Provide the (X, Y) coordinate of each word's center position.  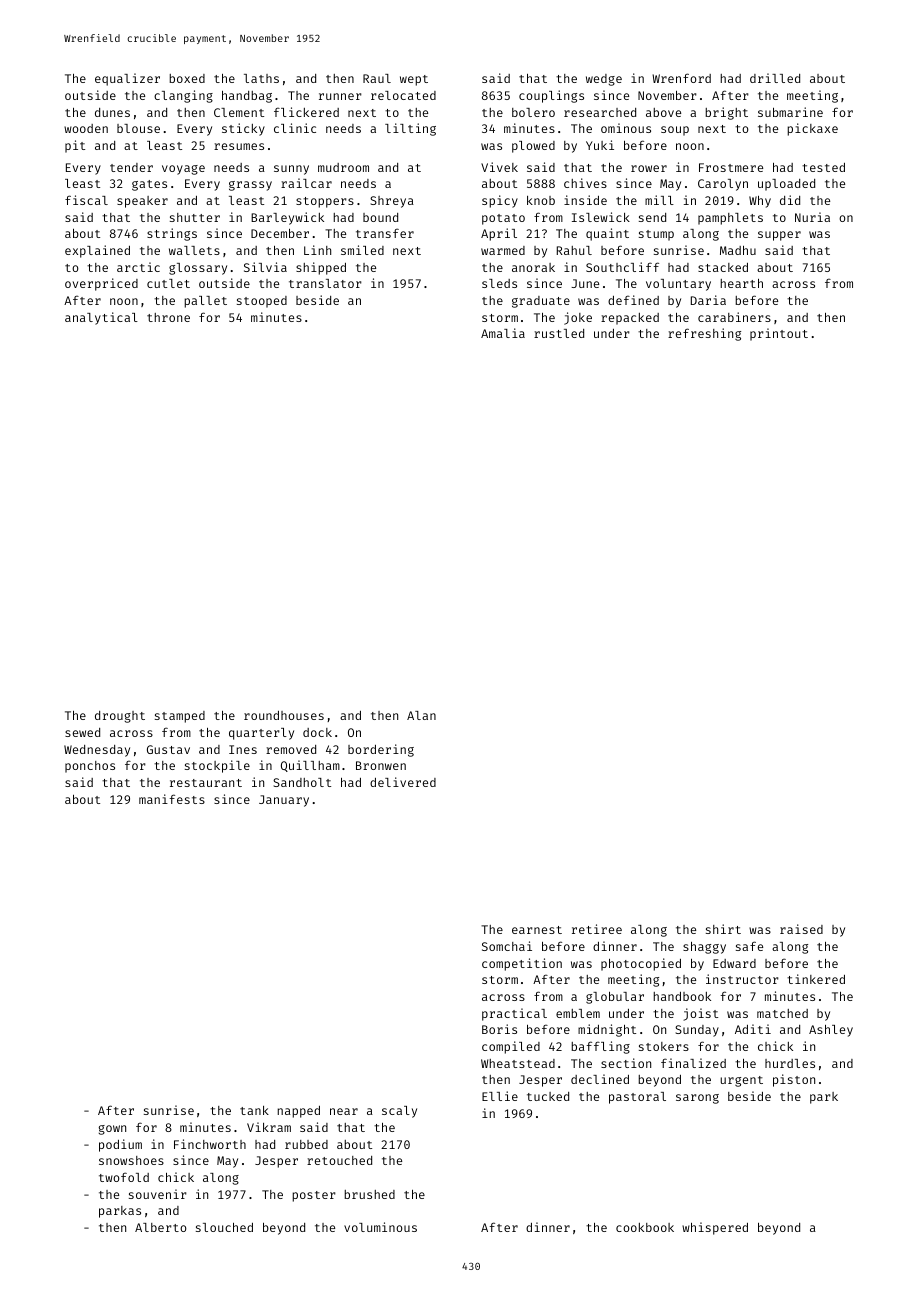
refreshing (704, 334)
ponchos (90, 767)
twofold (124, 1177)
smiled (362, 250)
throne (168, 317)
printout (779, 334)
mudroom (343, 167)
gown (112, 1130)
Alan (421, 715)
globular (615, 998)
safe (749, 946)
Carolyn (723, 185)
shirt (723, 929)
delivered (403, 782)
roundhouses (284, 715)
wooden (86, 128)
